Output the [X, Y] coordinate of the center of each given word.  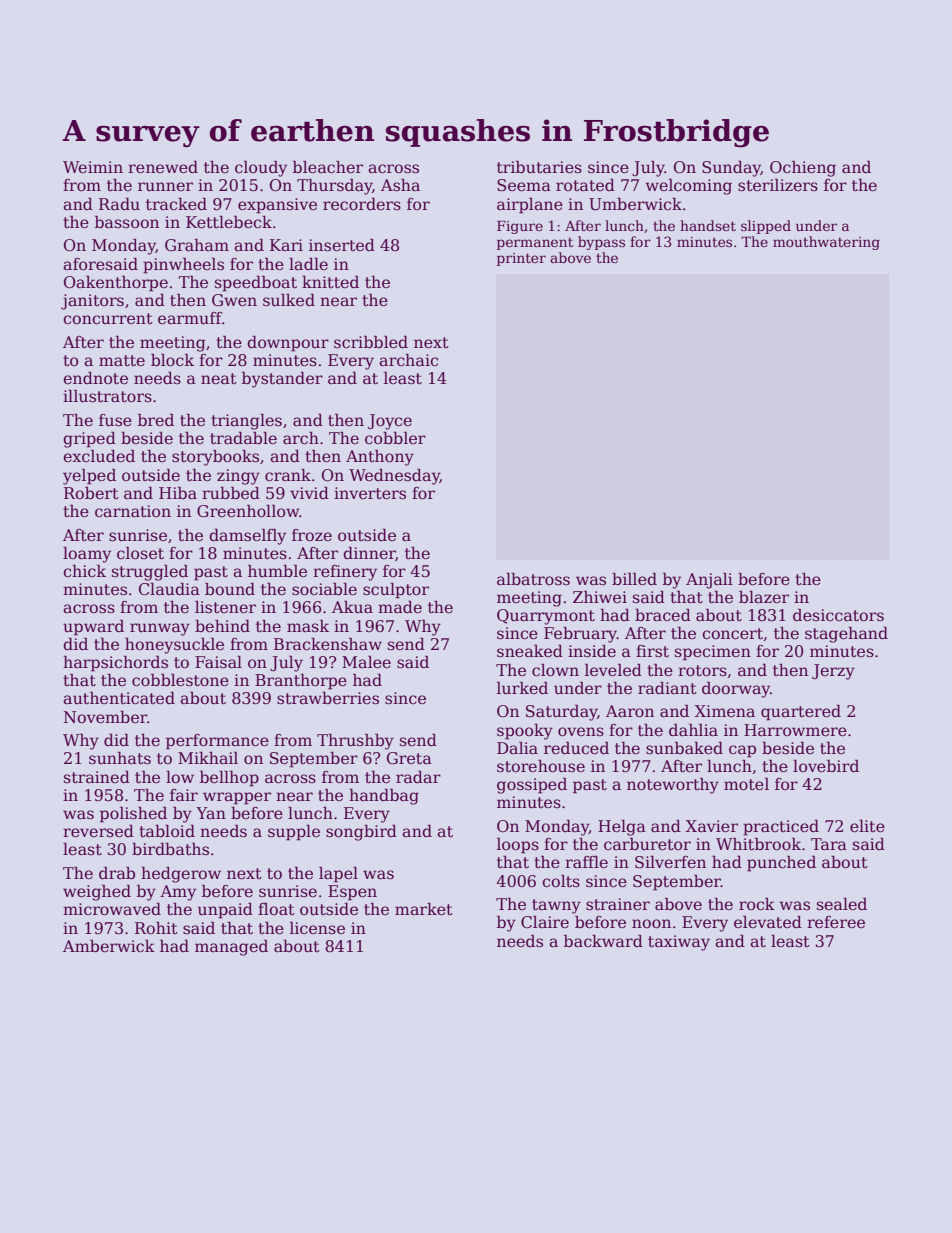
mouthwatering [826, 243]
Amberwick [109, 946]
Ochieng [803, 168]
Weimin [93, 167]
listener [225, 606]
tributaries [539, 167]
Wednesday [394, 476]
